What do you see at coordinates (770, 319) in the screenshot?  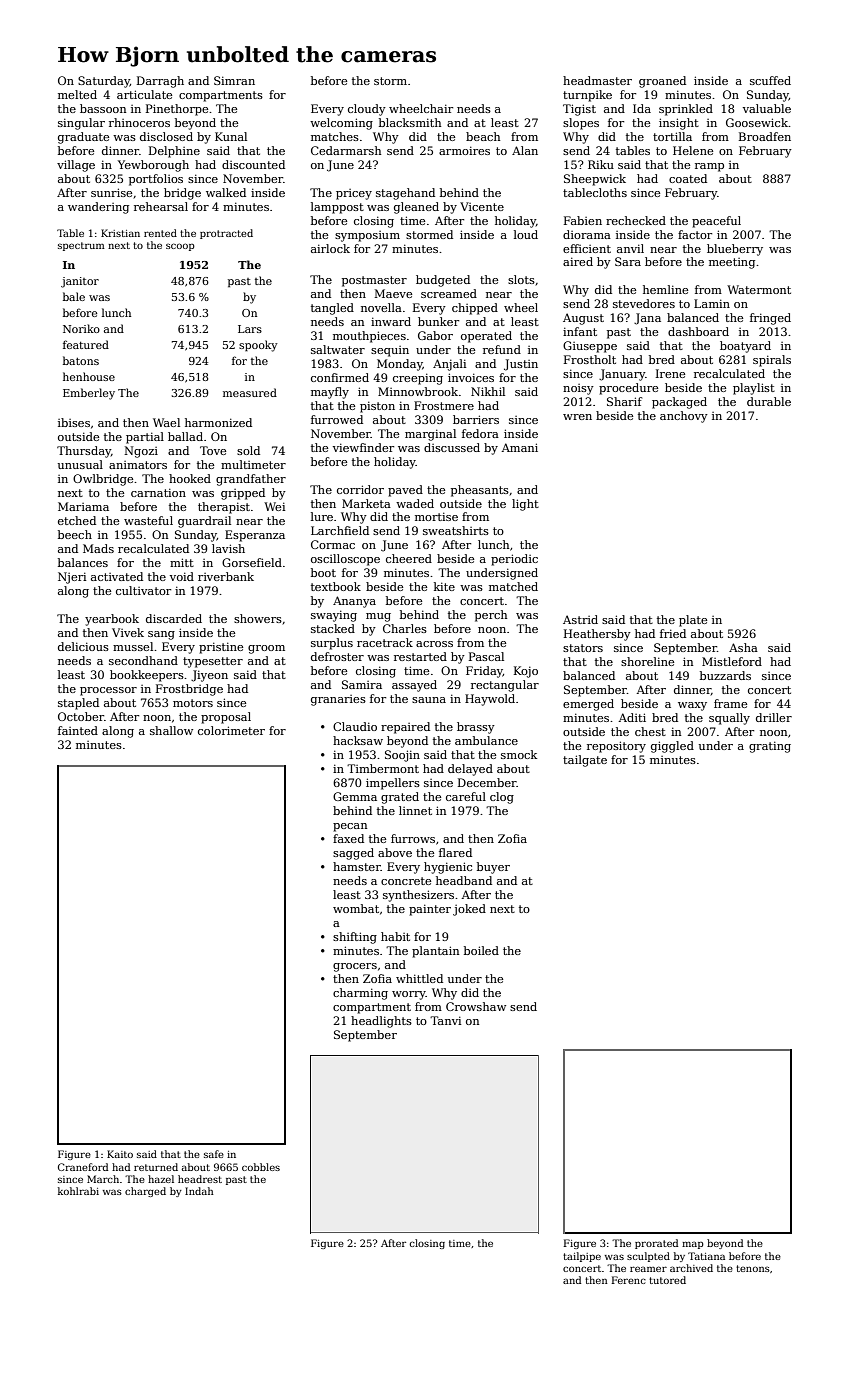 I see `fringed` at bounding box center [770, 319].
